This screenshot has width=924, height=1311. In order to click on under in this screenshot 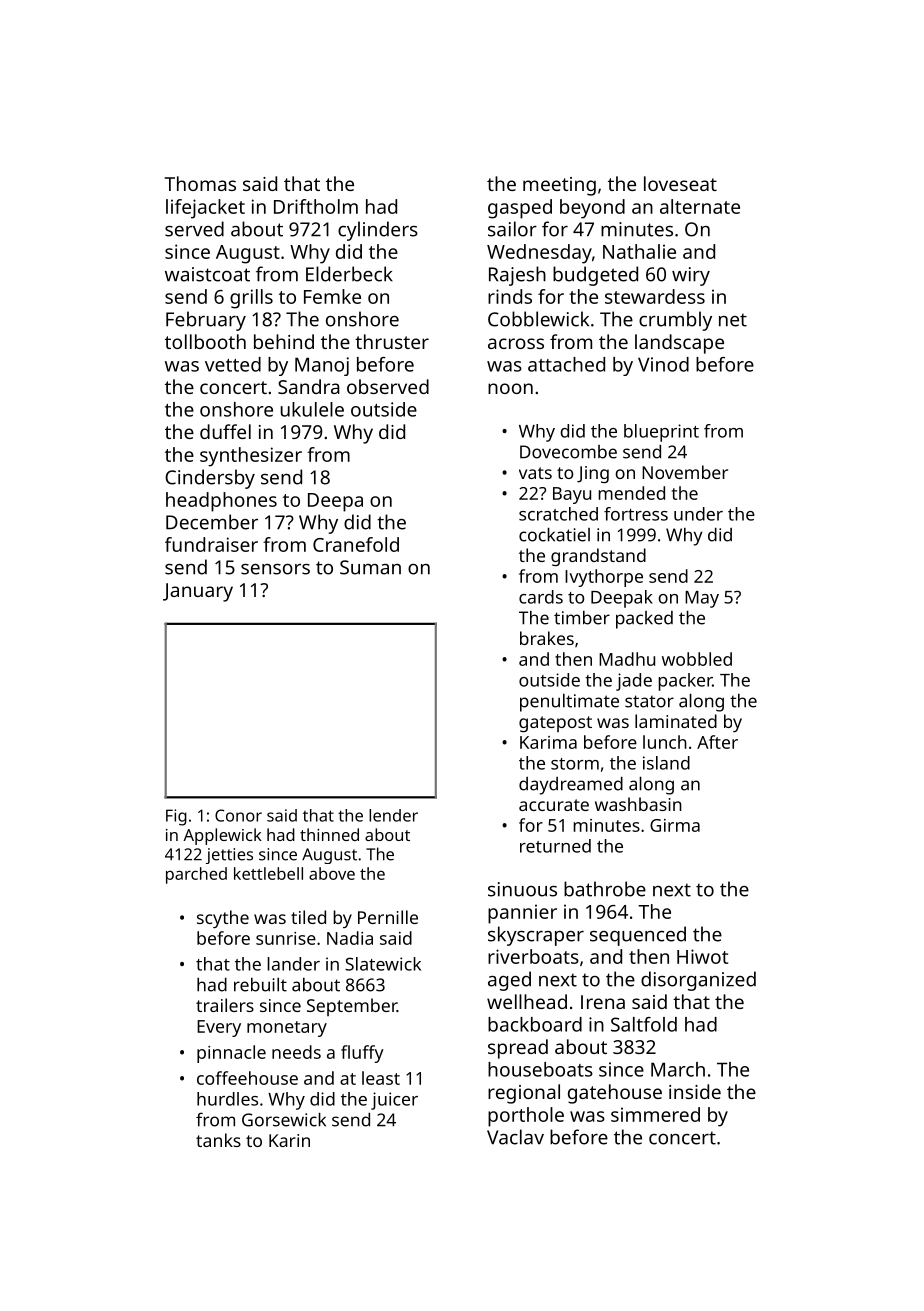, I will do `click(698, 514)`.
